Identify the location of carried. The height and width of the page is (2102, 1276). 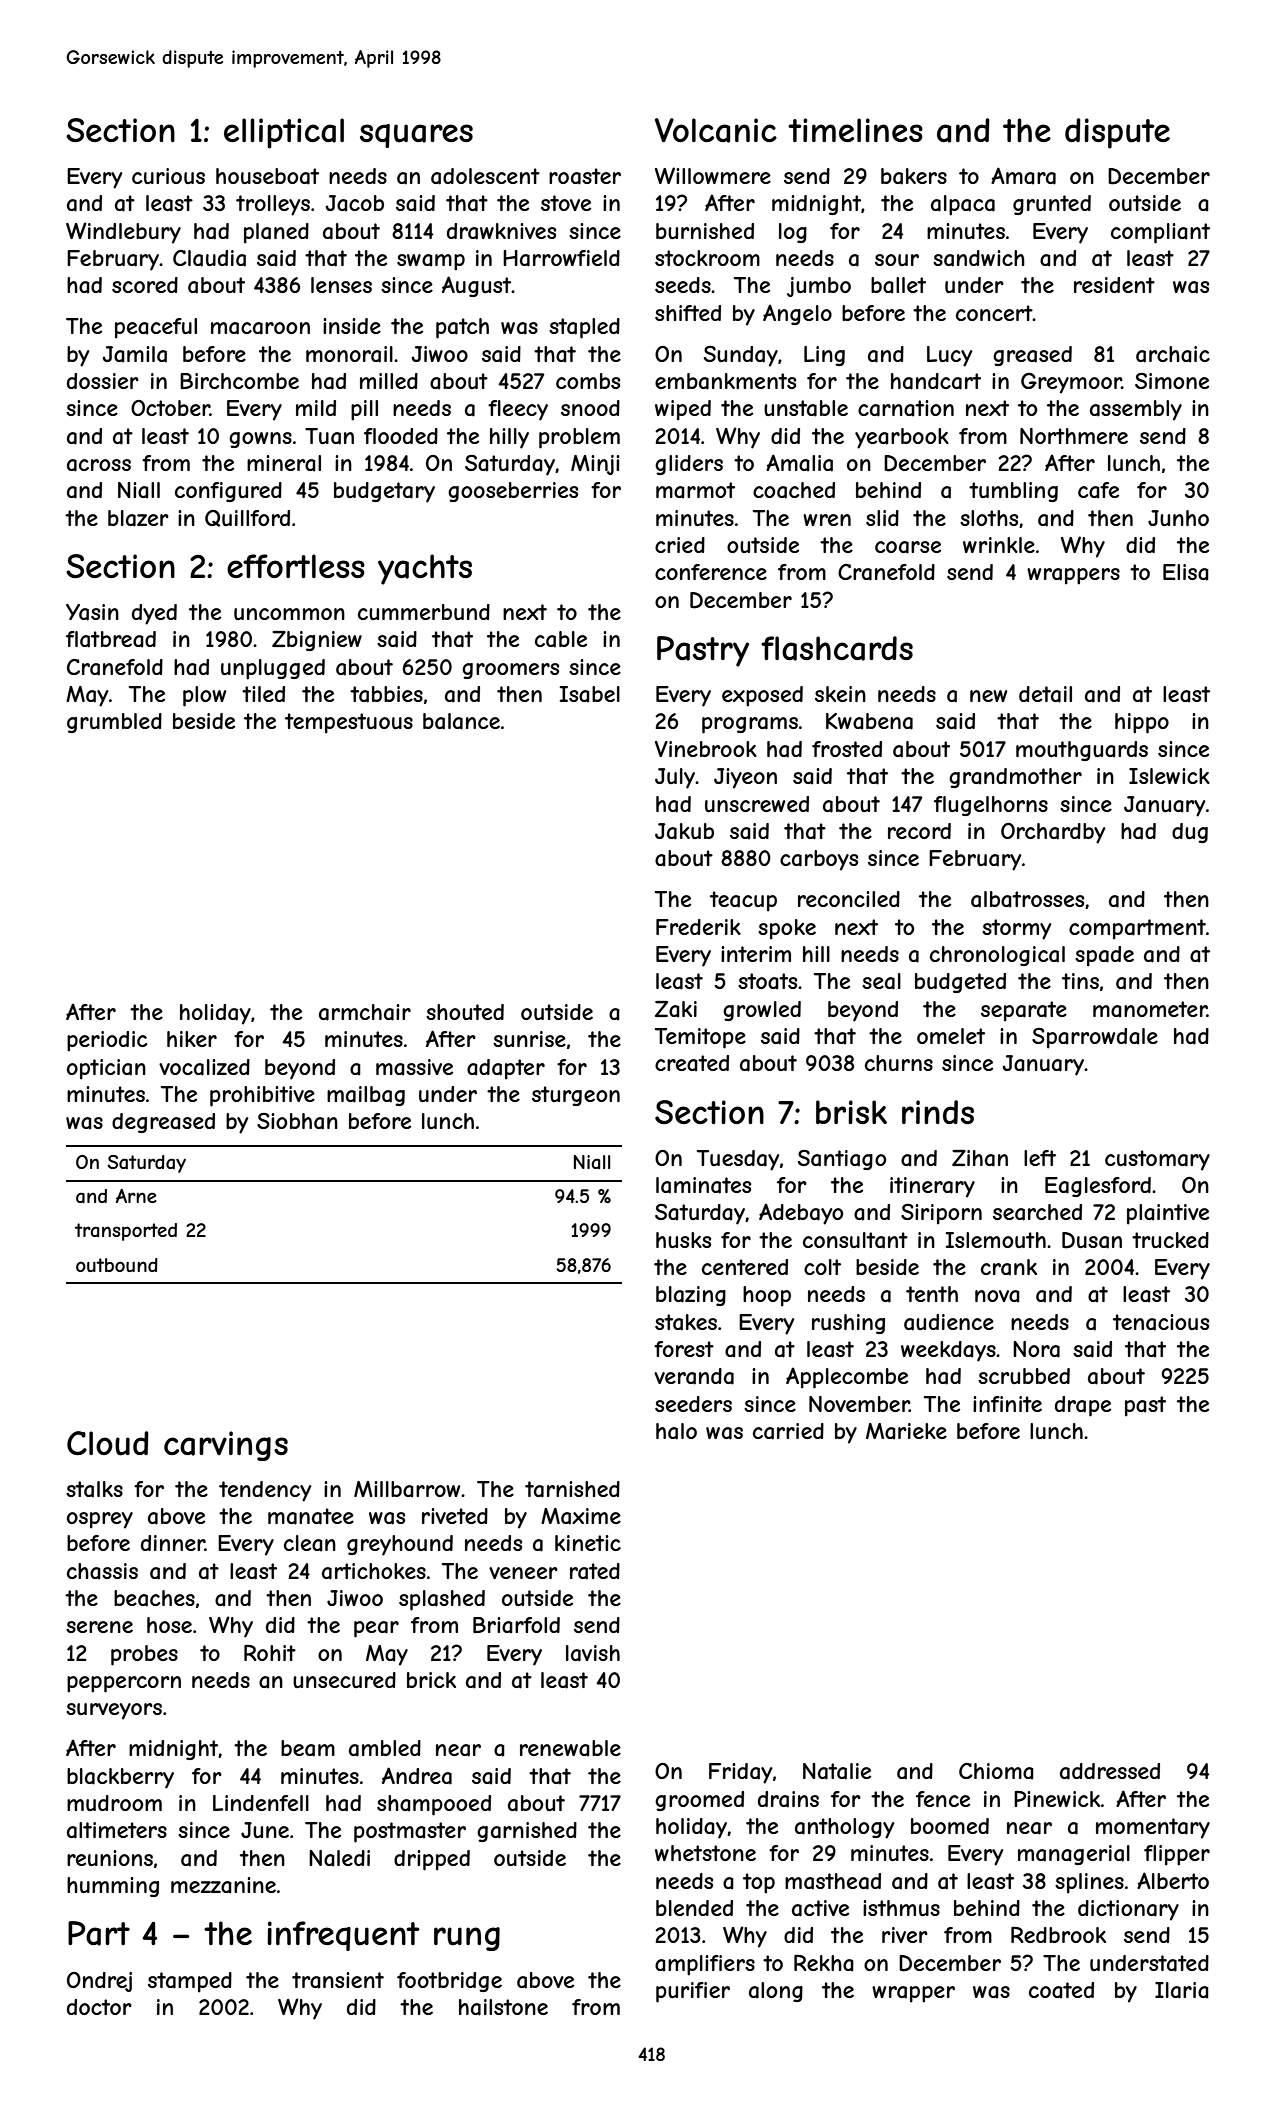
(788, 1431).
